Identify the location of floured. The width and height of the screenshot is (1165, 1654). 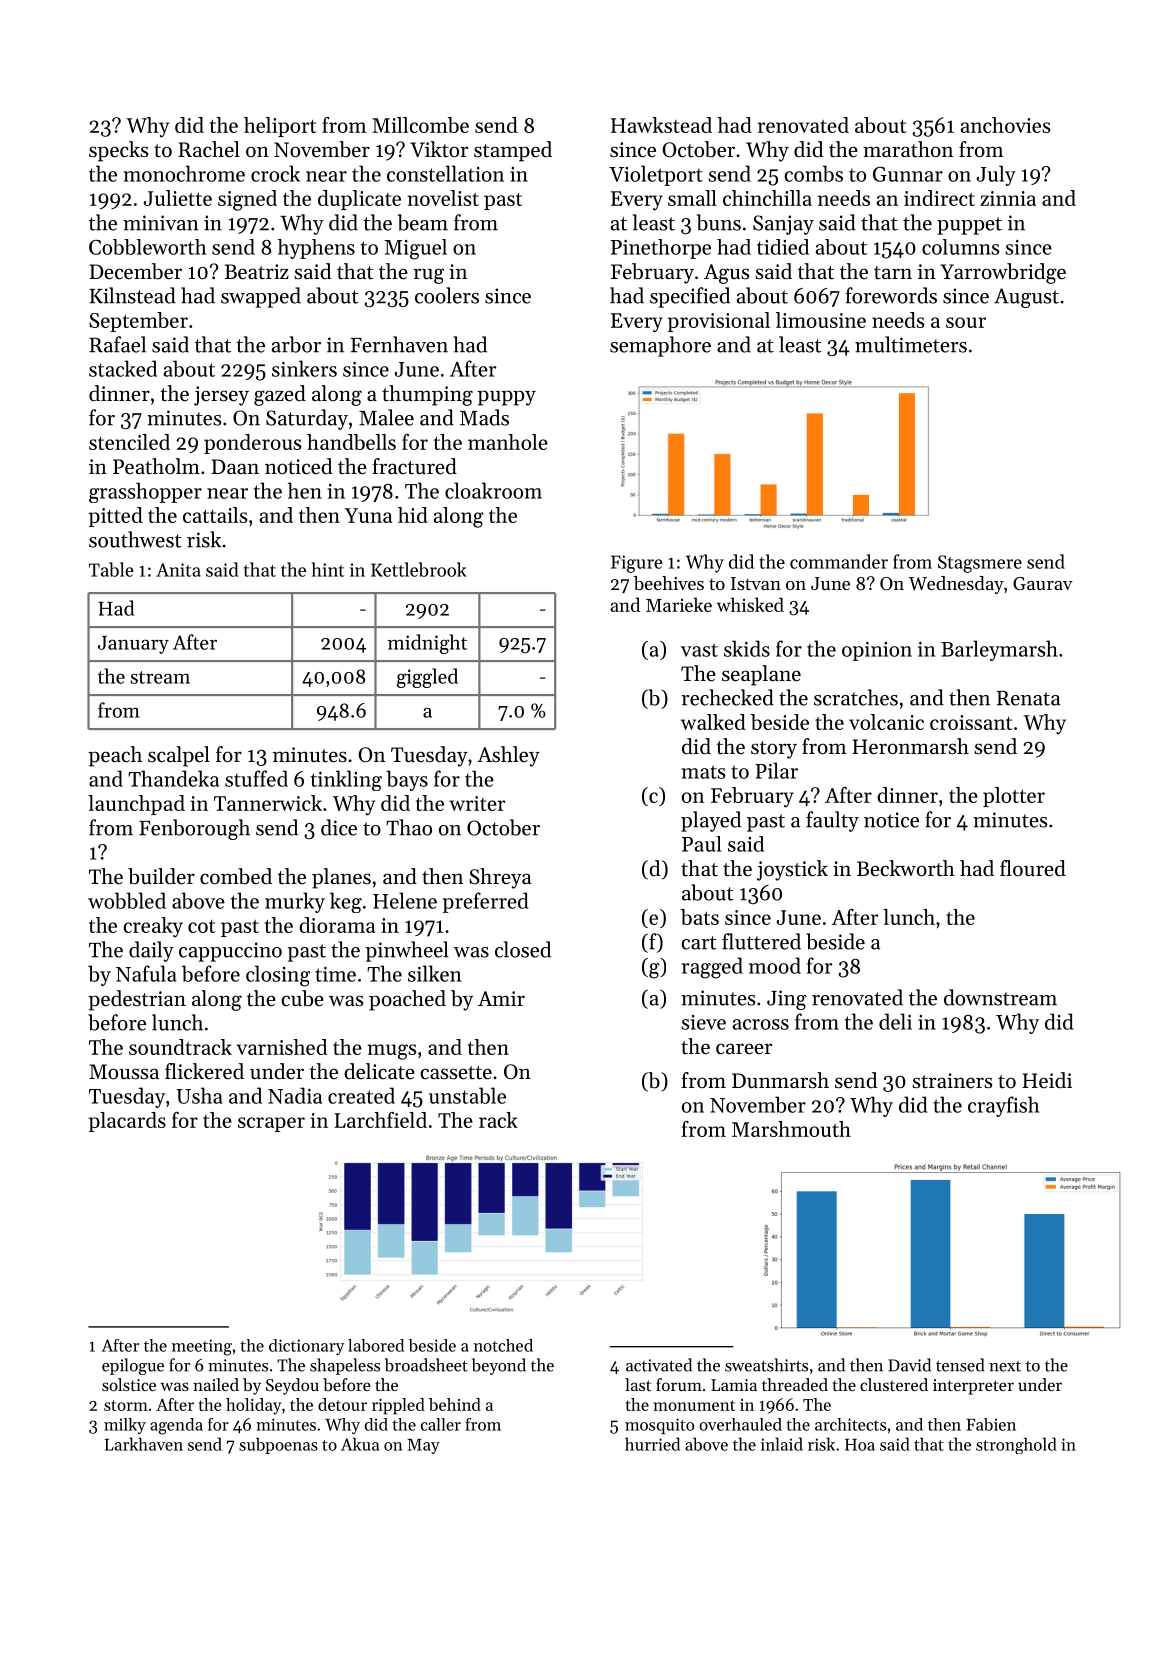
(1033, 868).
